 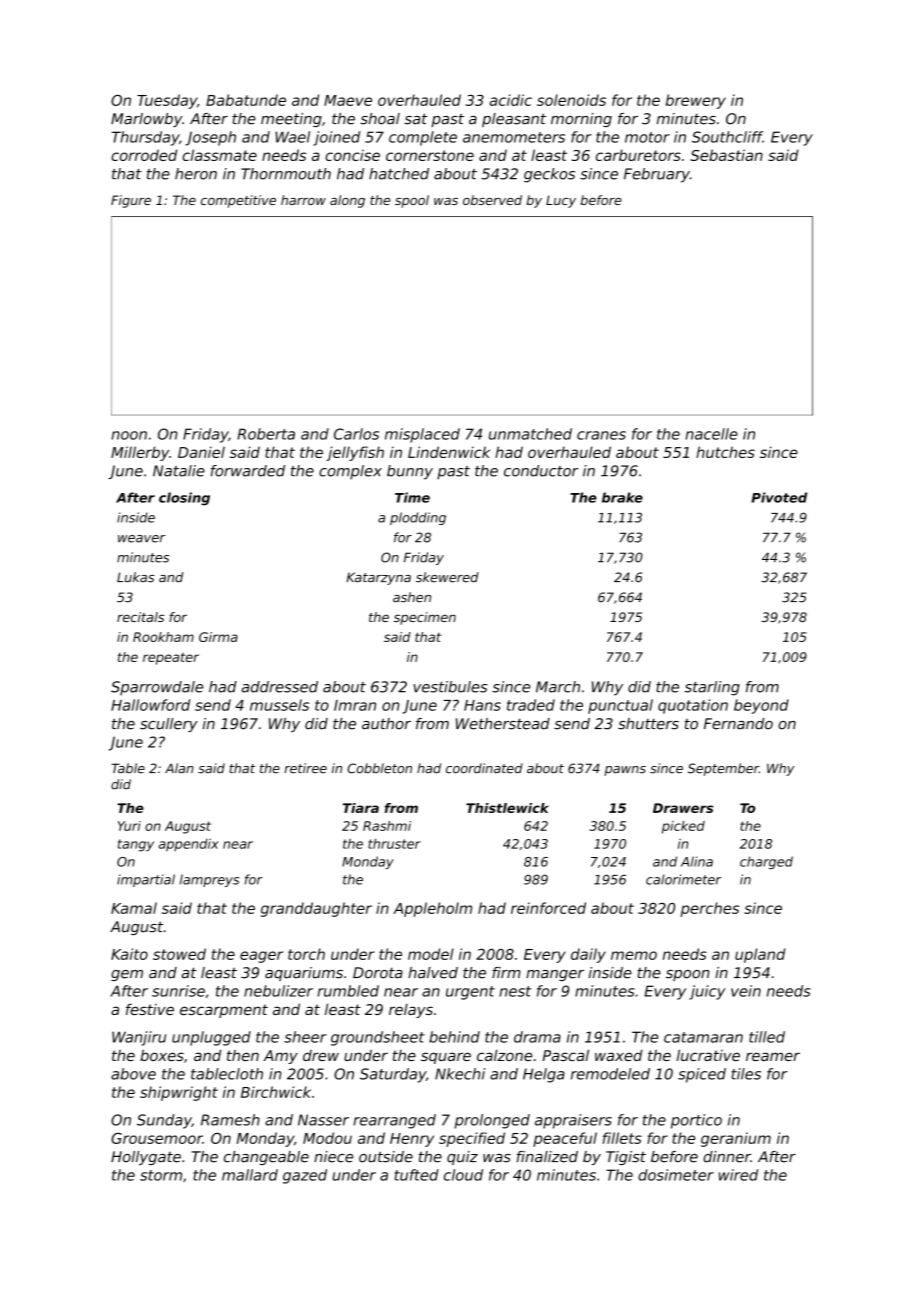 What do you see at coordinates (779, 497) in the screenshot?
I see `Pivoted` at bounding box center [779, 497].
